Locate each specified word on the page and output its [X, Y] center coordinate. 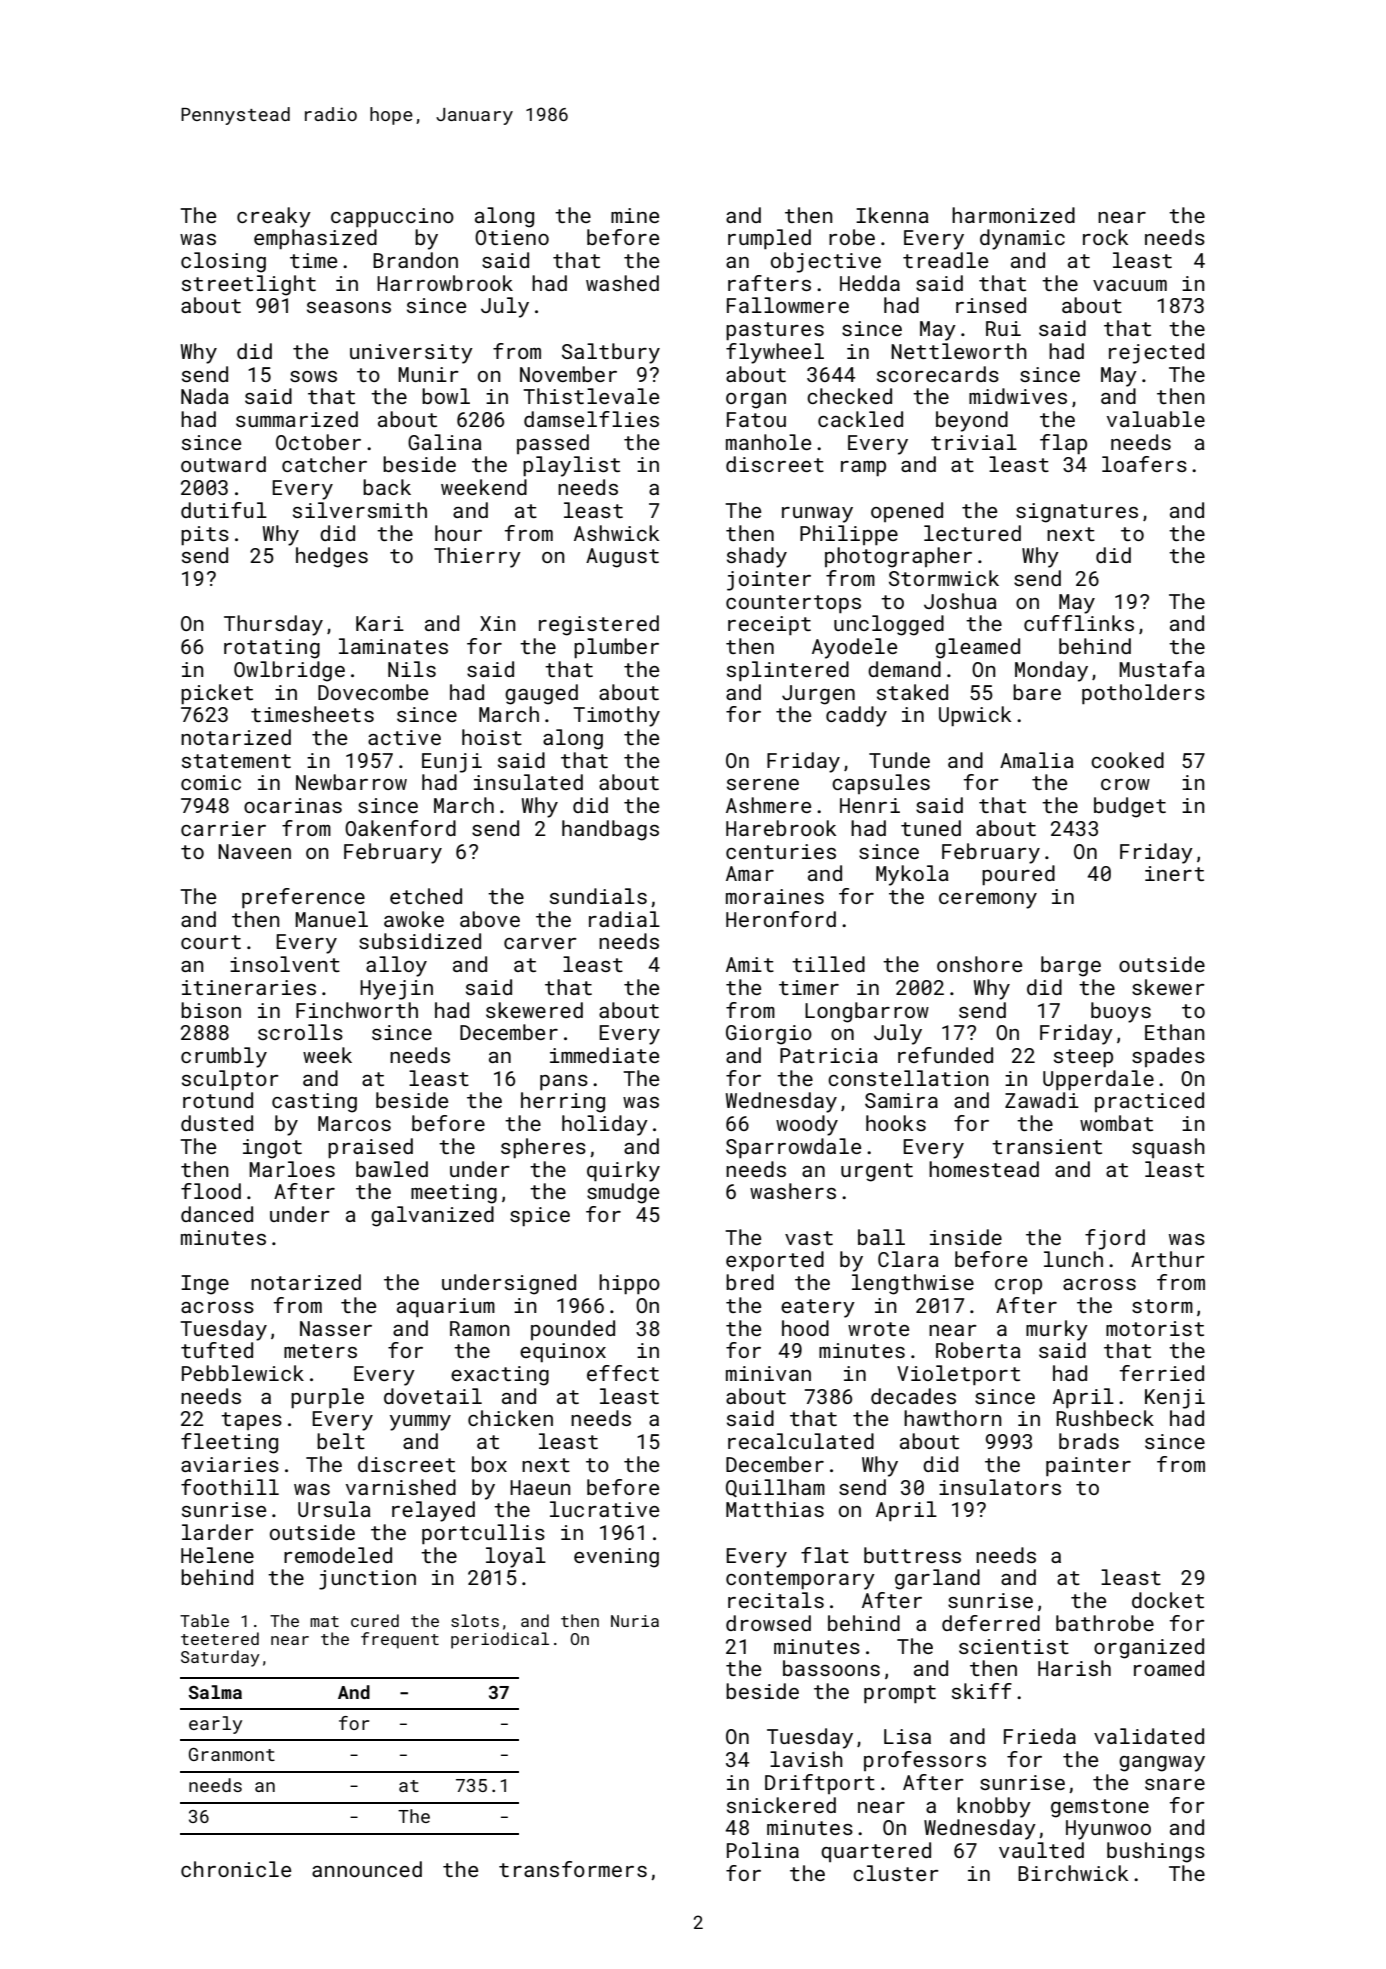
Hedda [870, 283]
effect [623, 1373]
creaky [274, 217]
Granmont [232, 1754]
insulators [1000, 1487]
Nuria [635, 1621]
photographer [898, 557]
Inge [205, 1285]
